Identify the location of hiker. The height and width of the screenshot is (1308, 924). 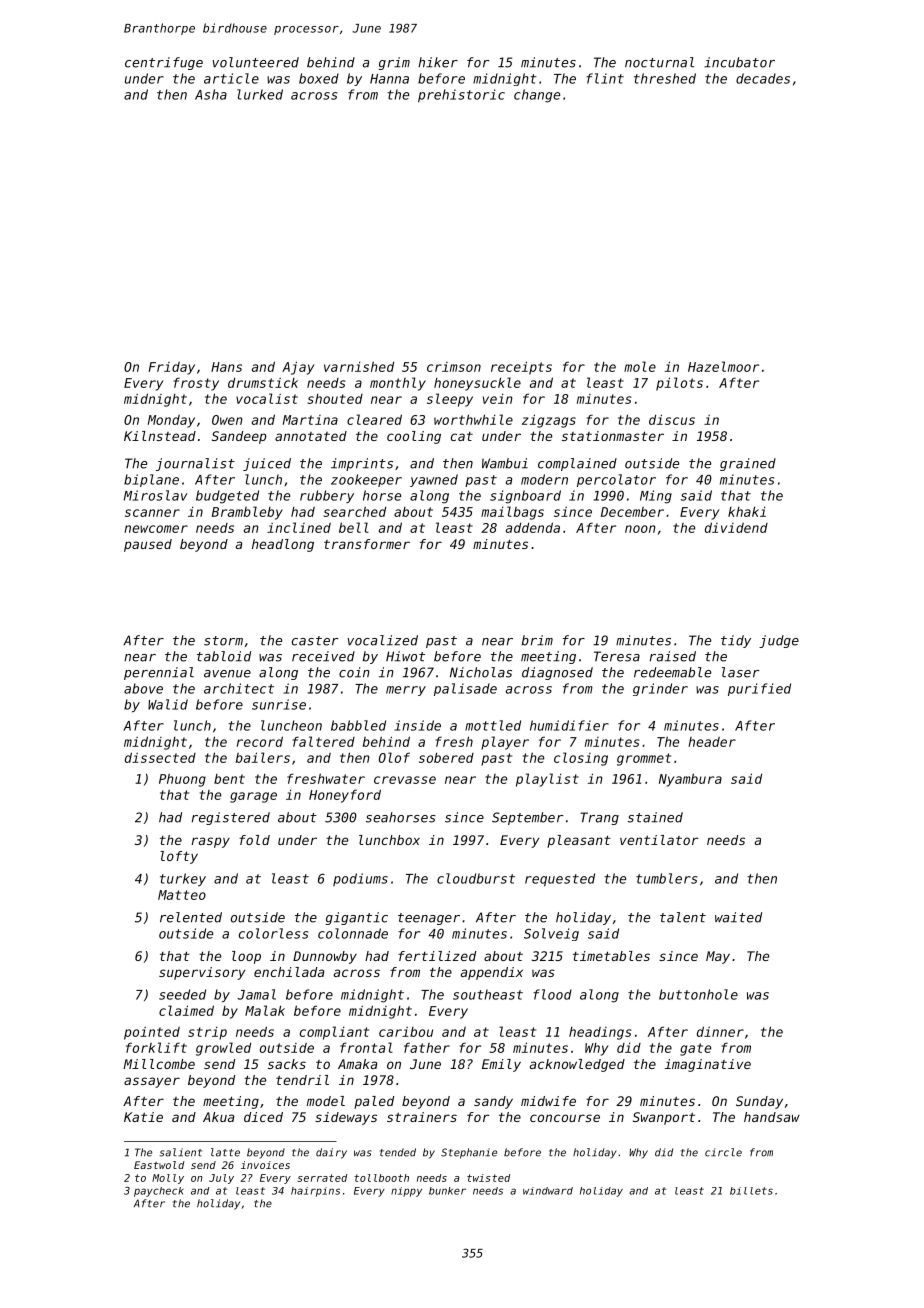
(438, 62).
